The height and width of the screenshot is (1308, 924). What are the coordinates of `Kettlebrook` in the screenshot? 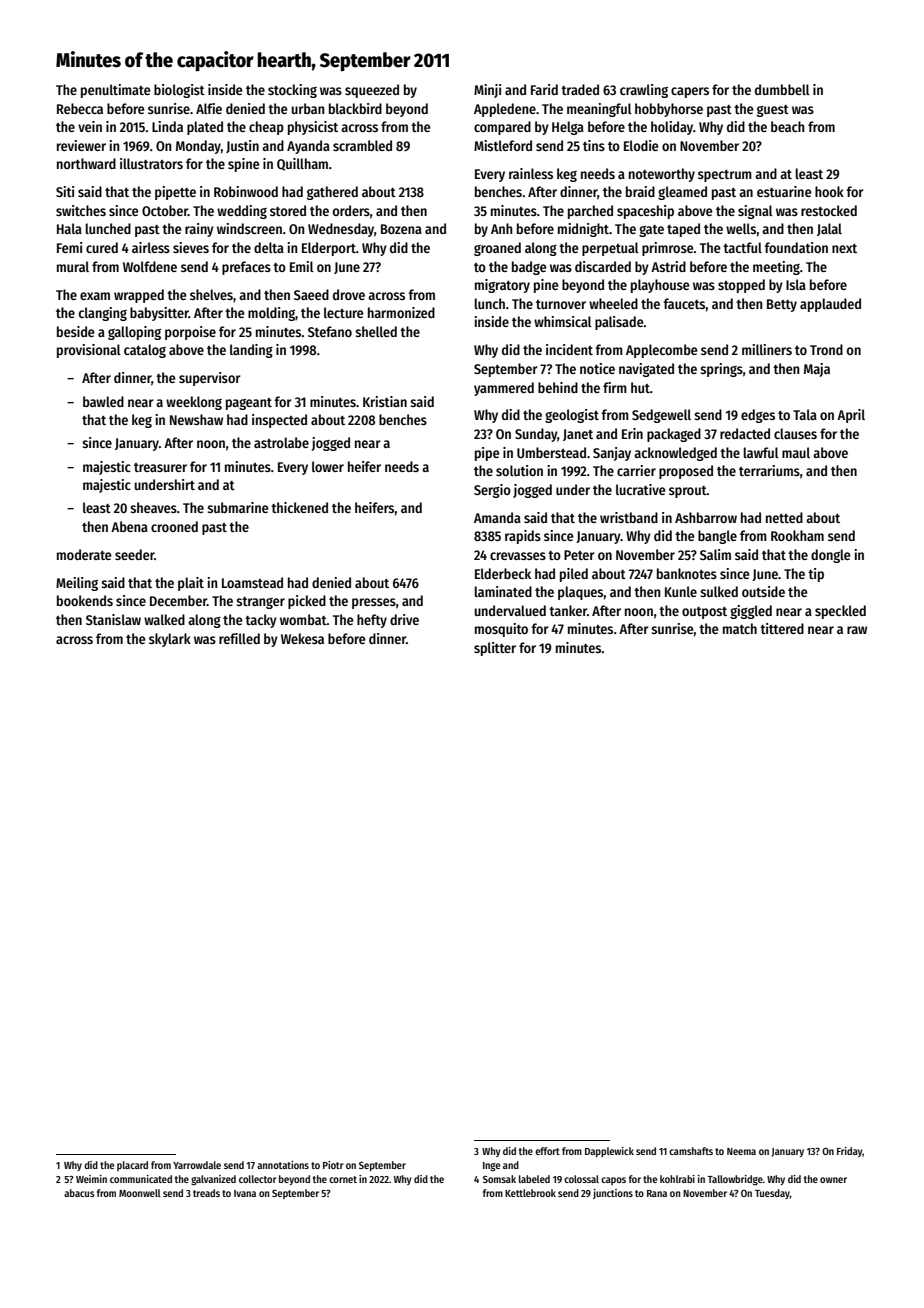 It's located at (530, 1193).
